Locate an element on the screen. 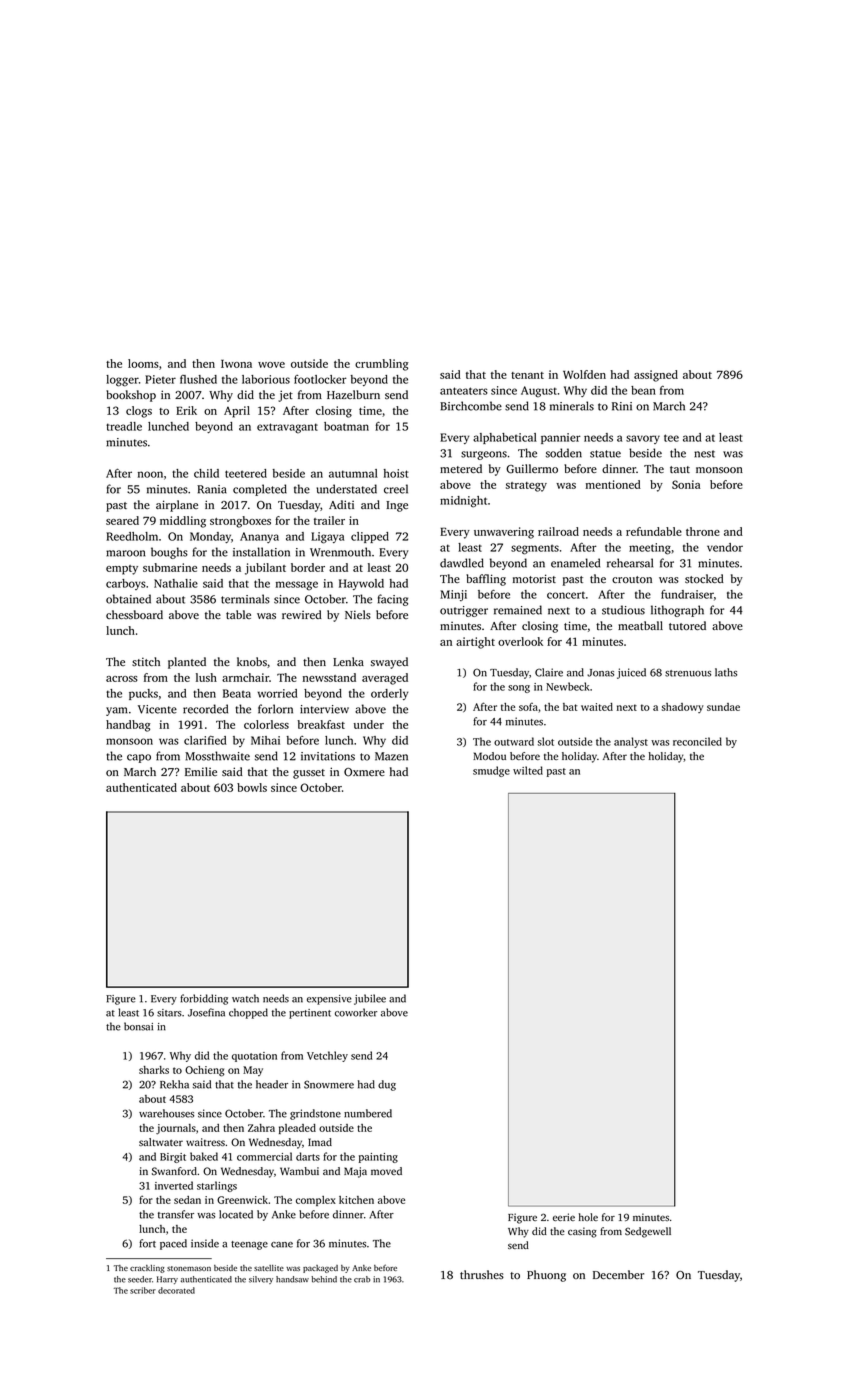 The height and width of the screenshot is (1400, 849). outrigger is located at coordinates (464, 611).
